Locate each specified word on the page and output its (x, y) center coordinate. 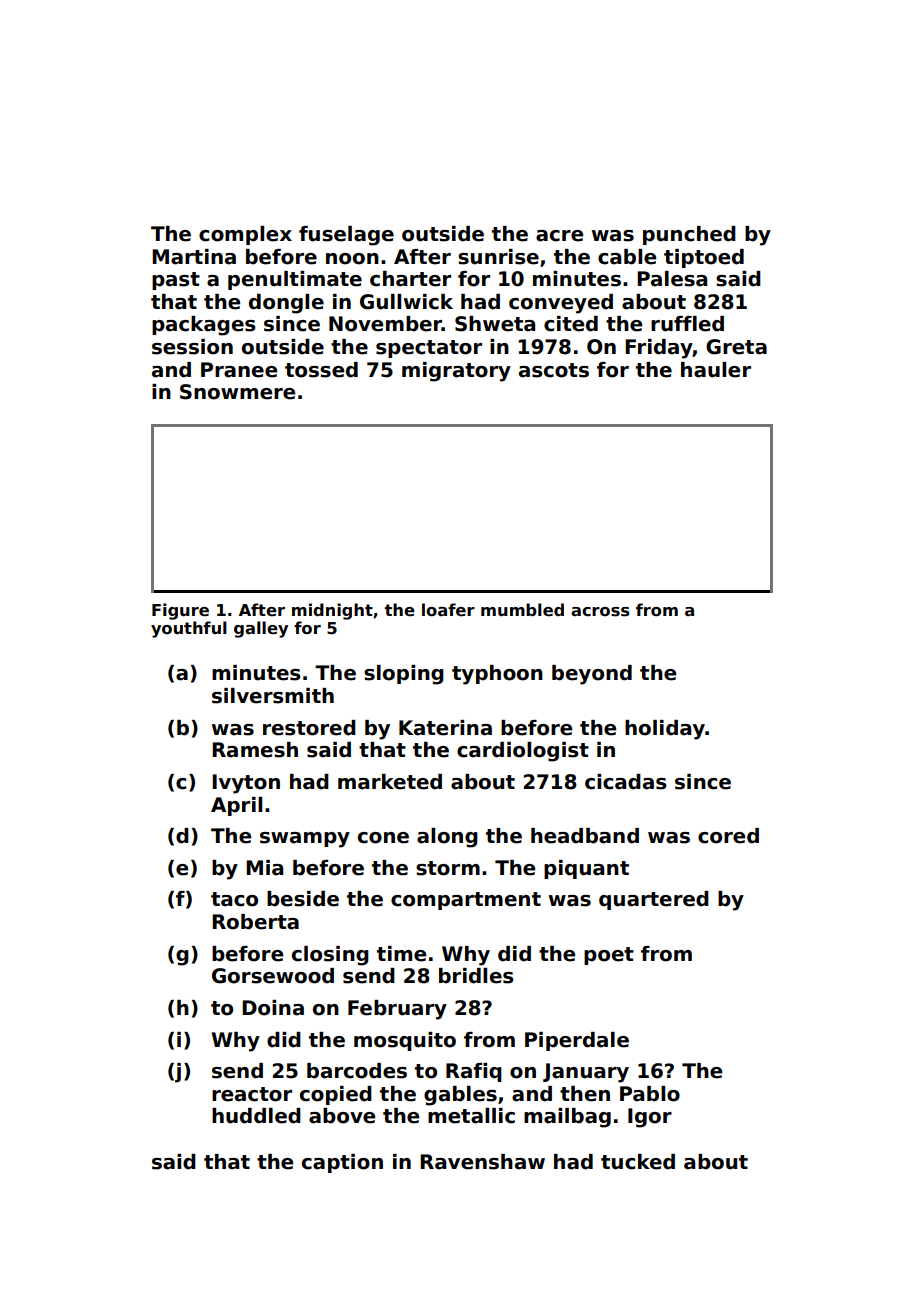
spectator (429, 349)
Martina (194, 257)
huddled (256, 1116)
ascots (554, 370)
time (401, 954)
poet (609, 956)
